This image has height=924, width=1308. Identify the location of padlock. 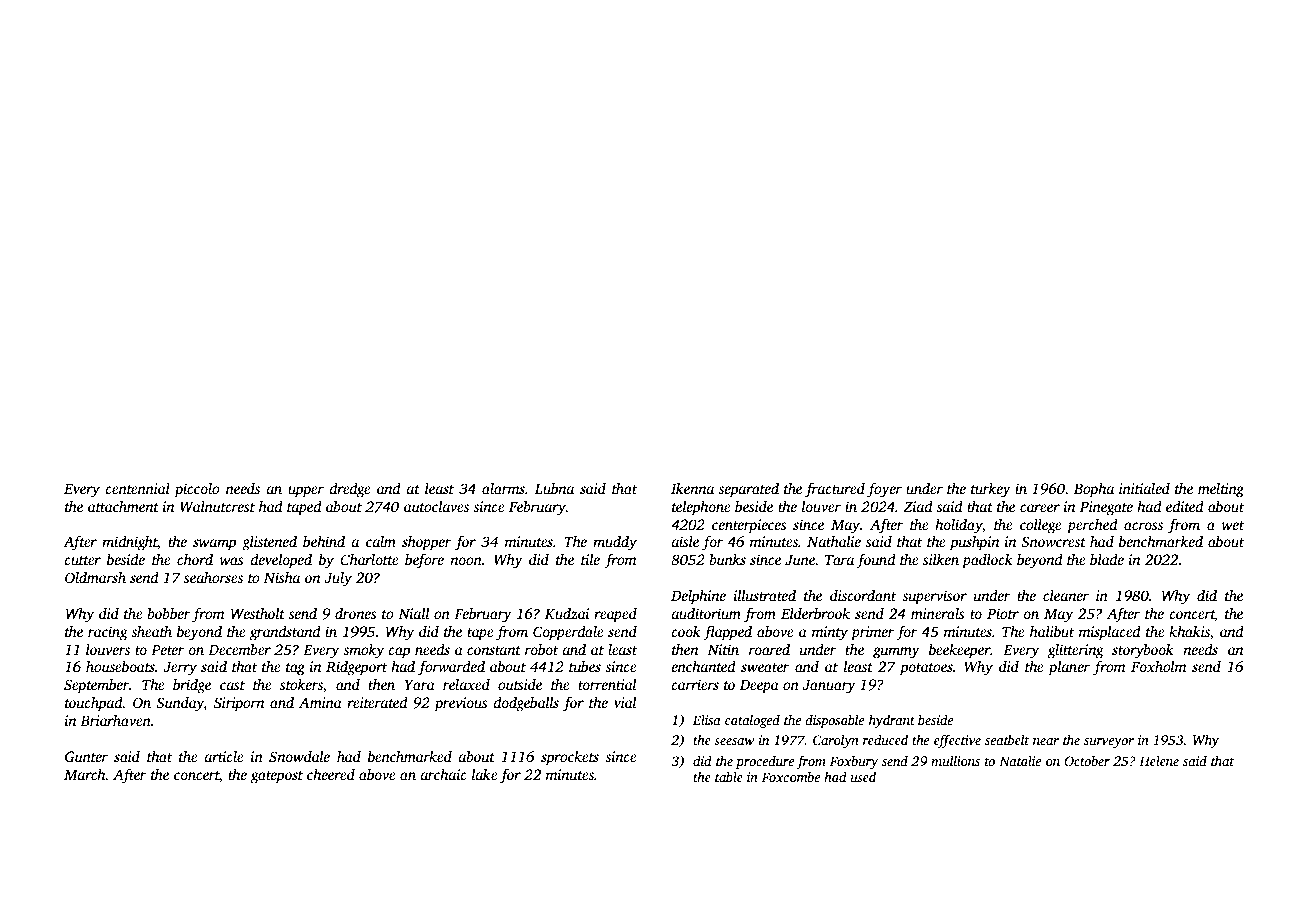
(987, 561).
